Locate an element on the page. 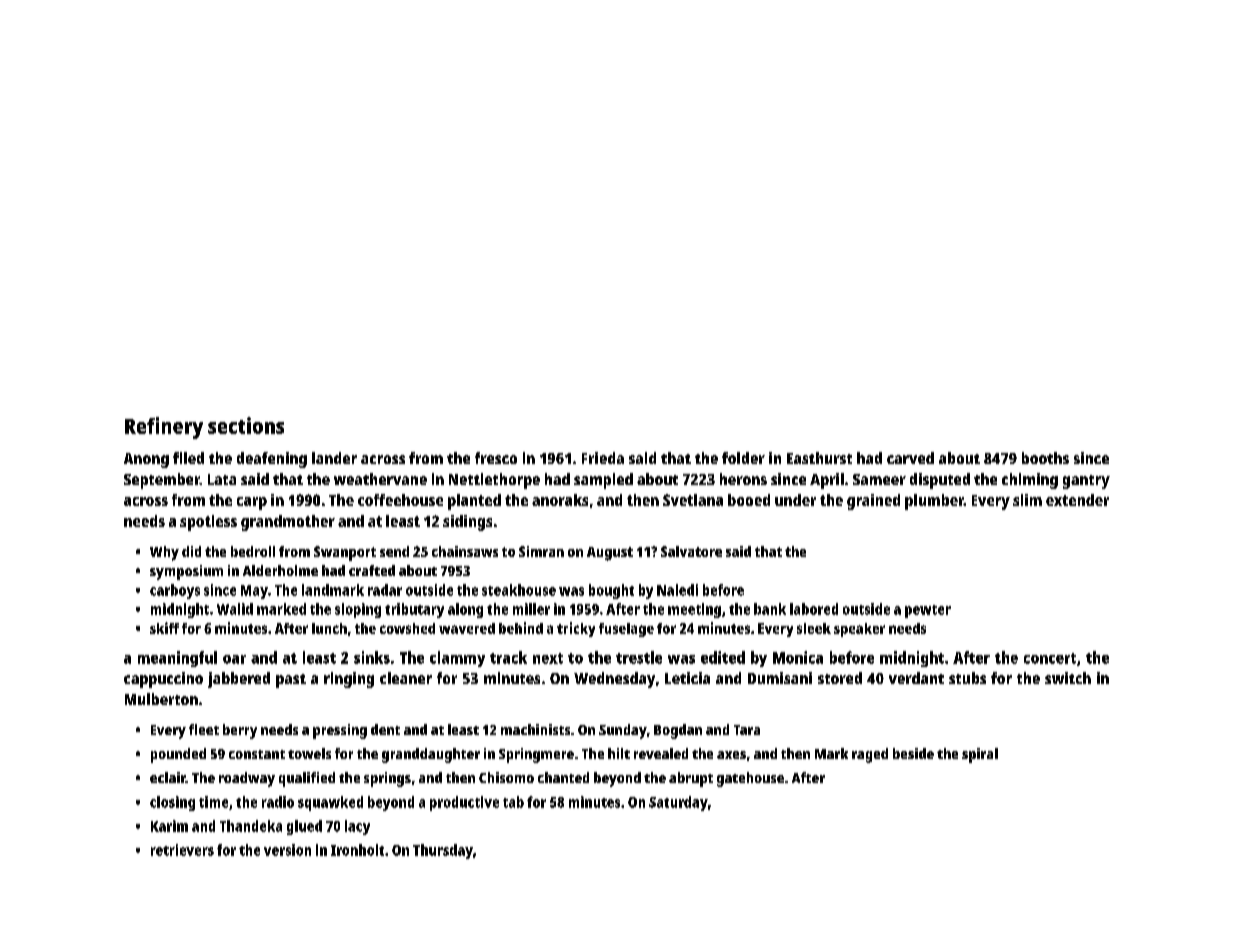 The height and width of the page is (952, 1233). sections is located at coordinates (246, 425).
